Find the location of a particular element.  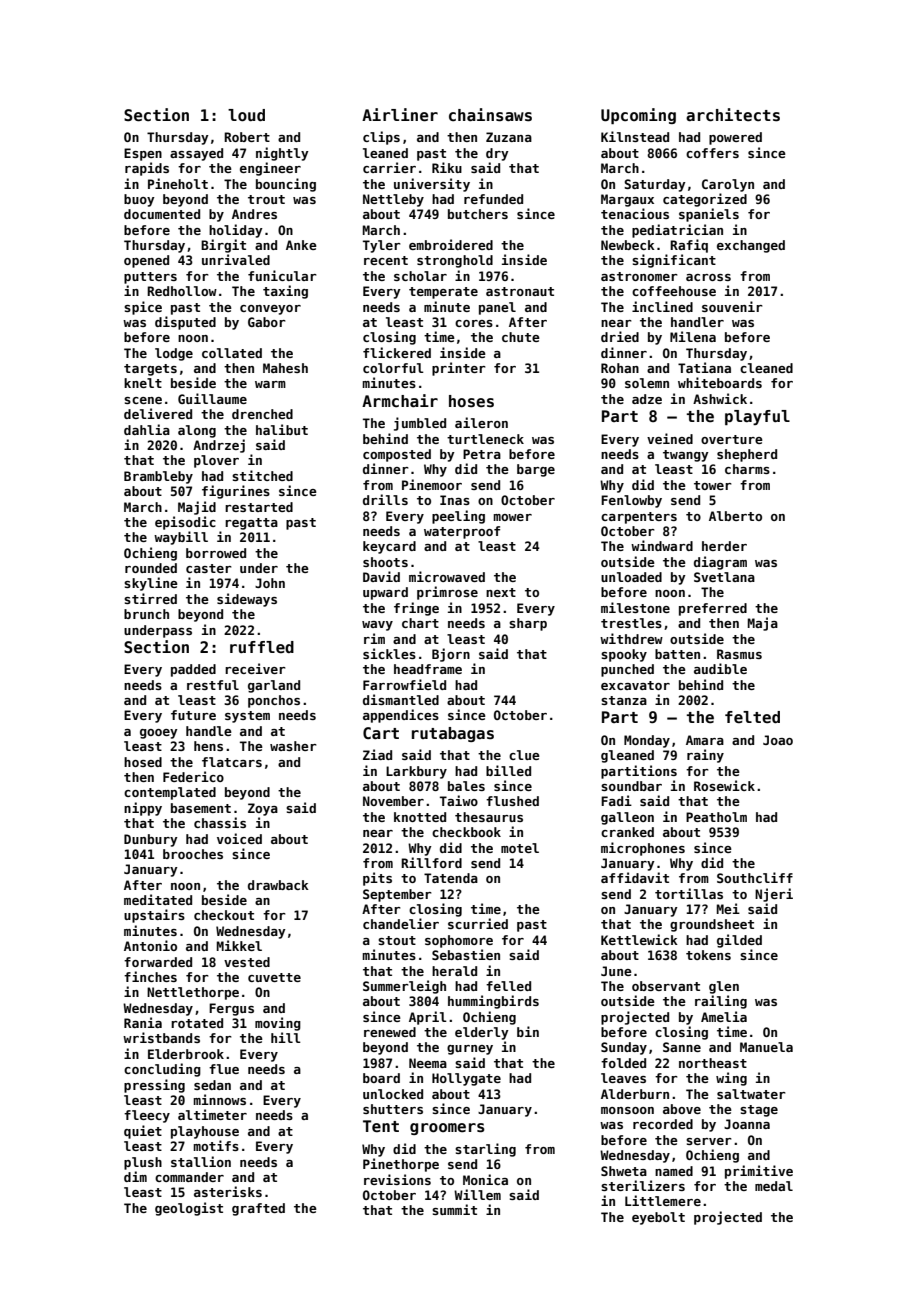

hoses is located at coordinates (471, 401).
